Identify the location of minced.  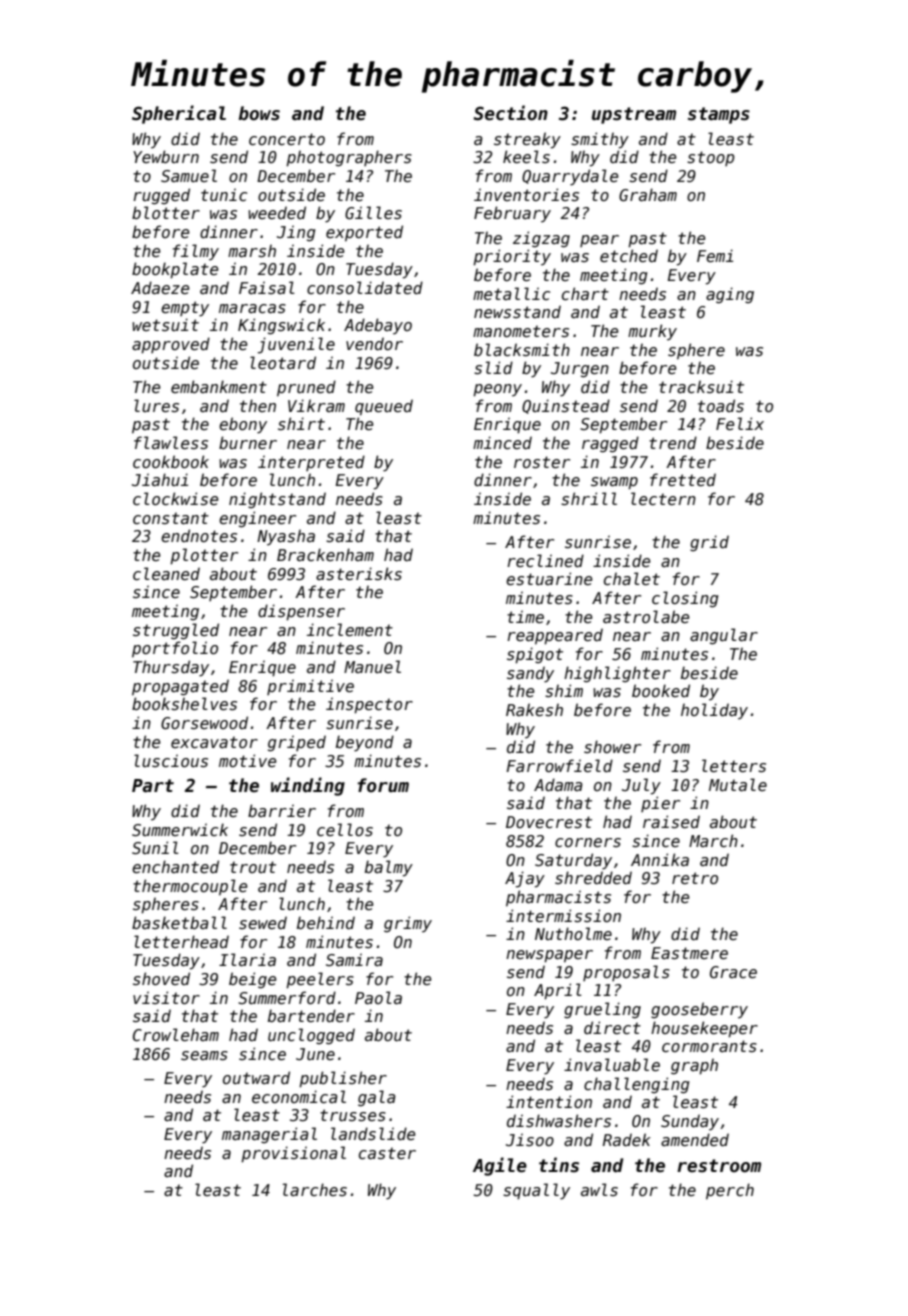
(502, 443).
